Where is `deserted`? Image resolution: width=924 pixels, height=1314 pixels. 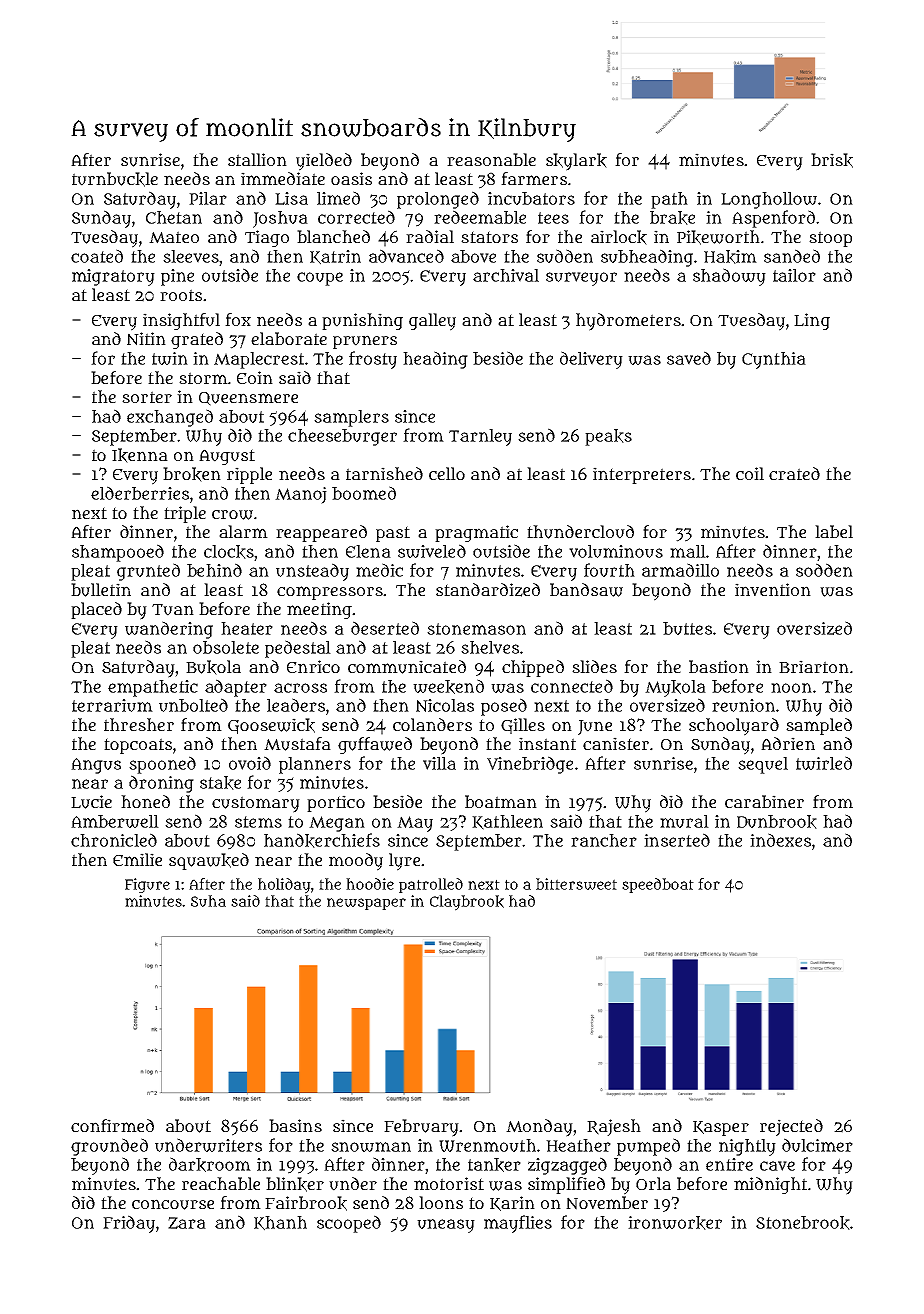 deserted is located at coordinates (385, 628).
